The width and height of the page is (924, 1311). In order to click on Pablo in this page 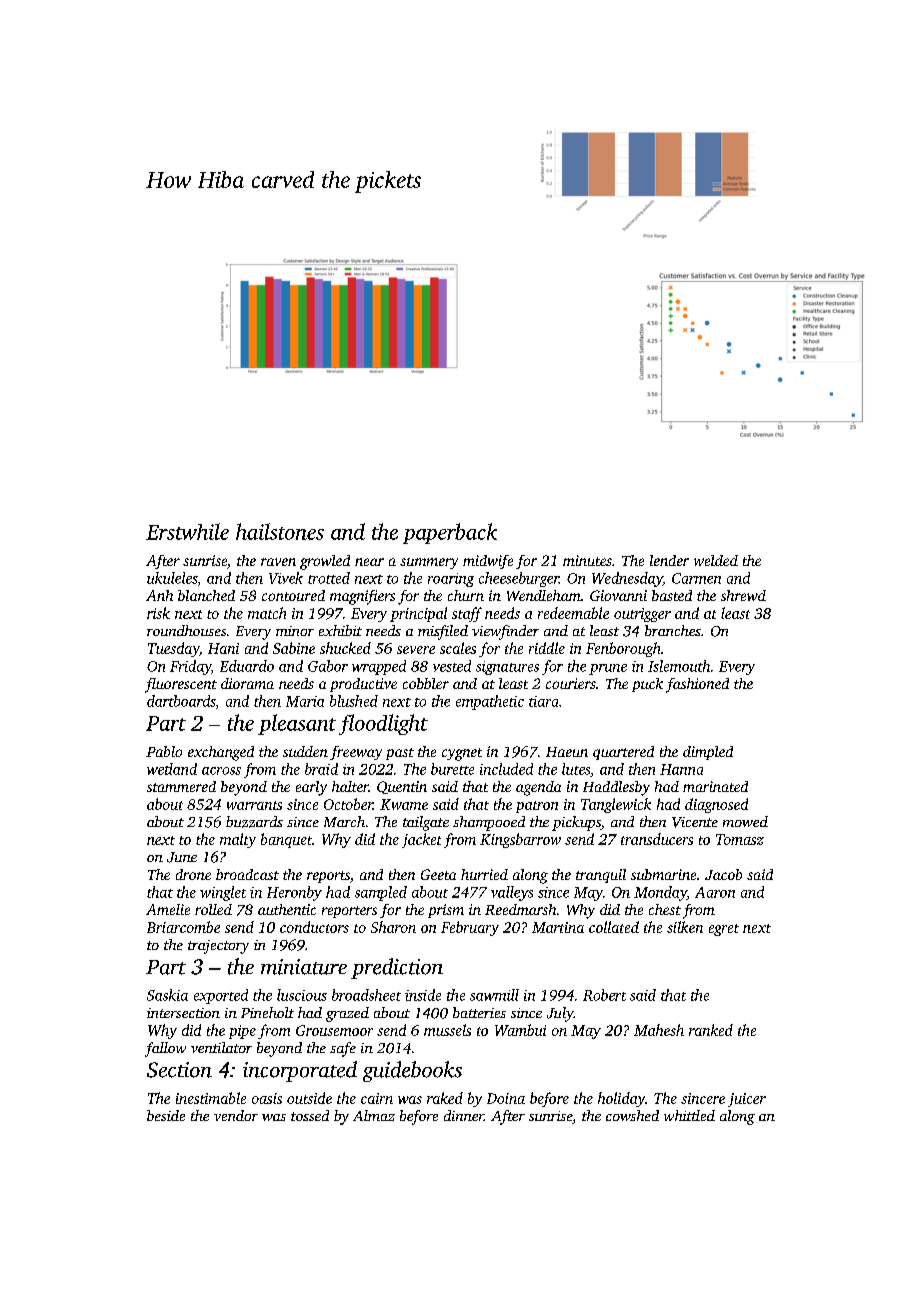, I will do `click(164, 751)`.
